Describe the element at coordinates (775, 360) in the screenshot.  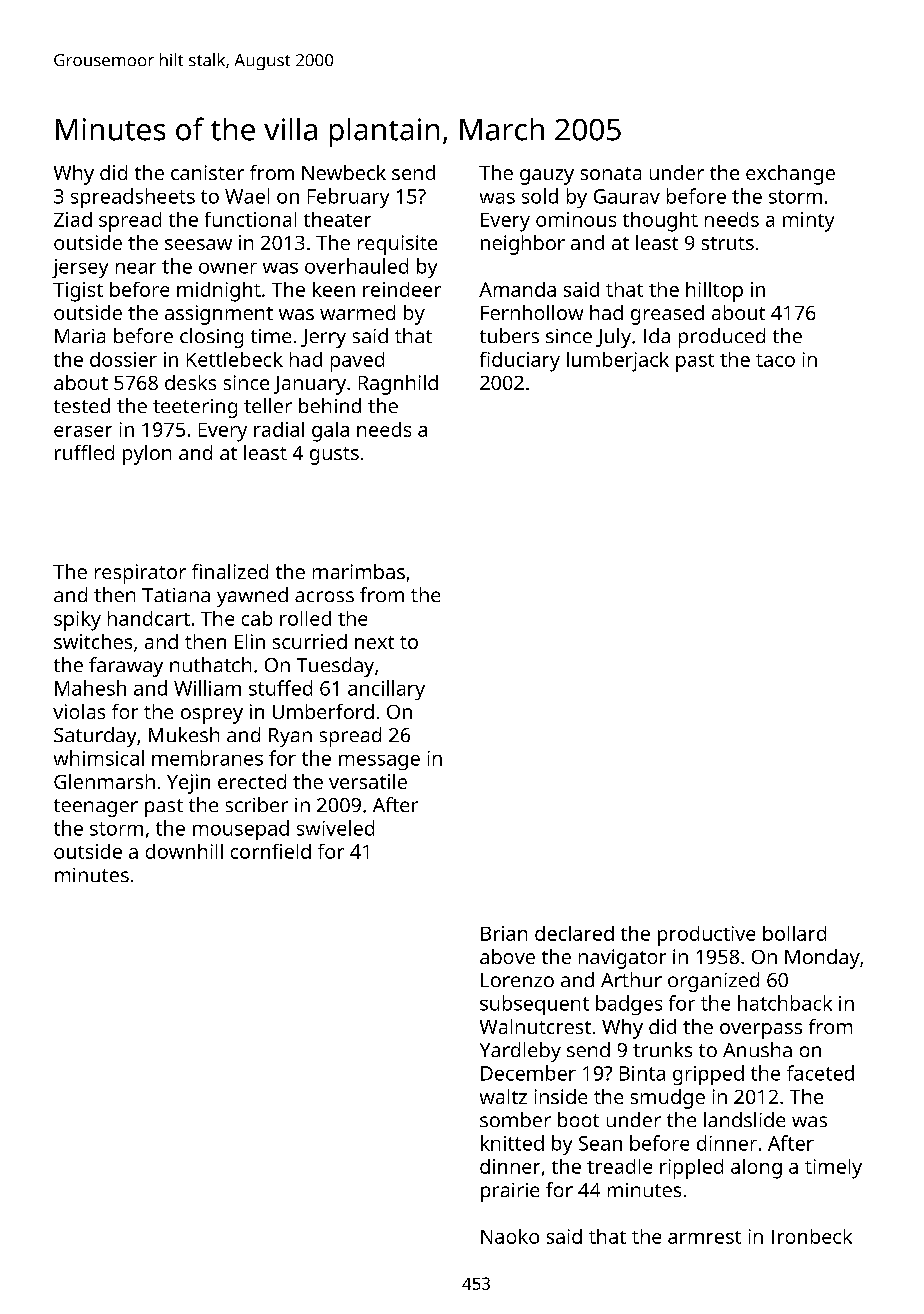
I see `taco` at that location.
